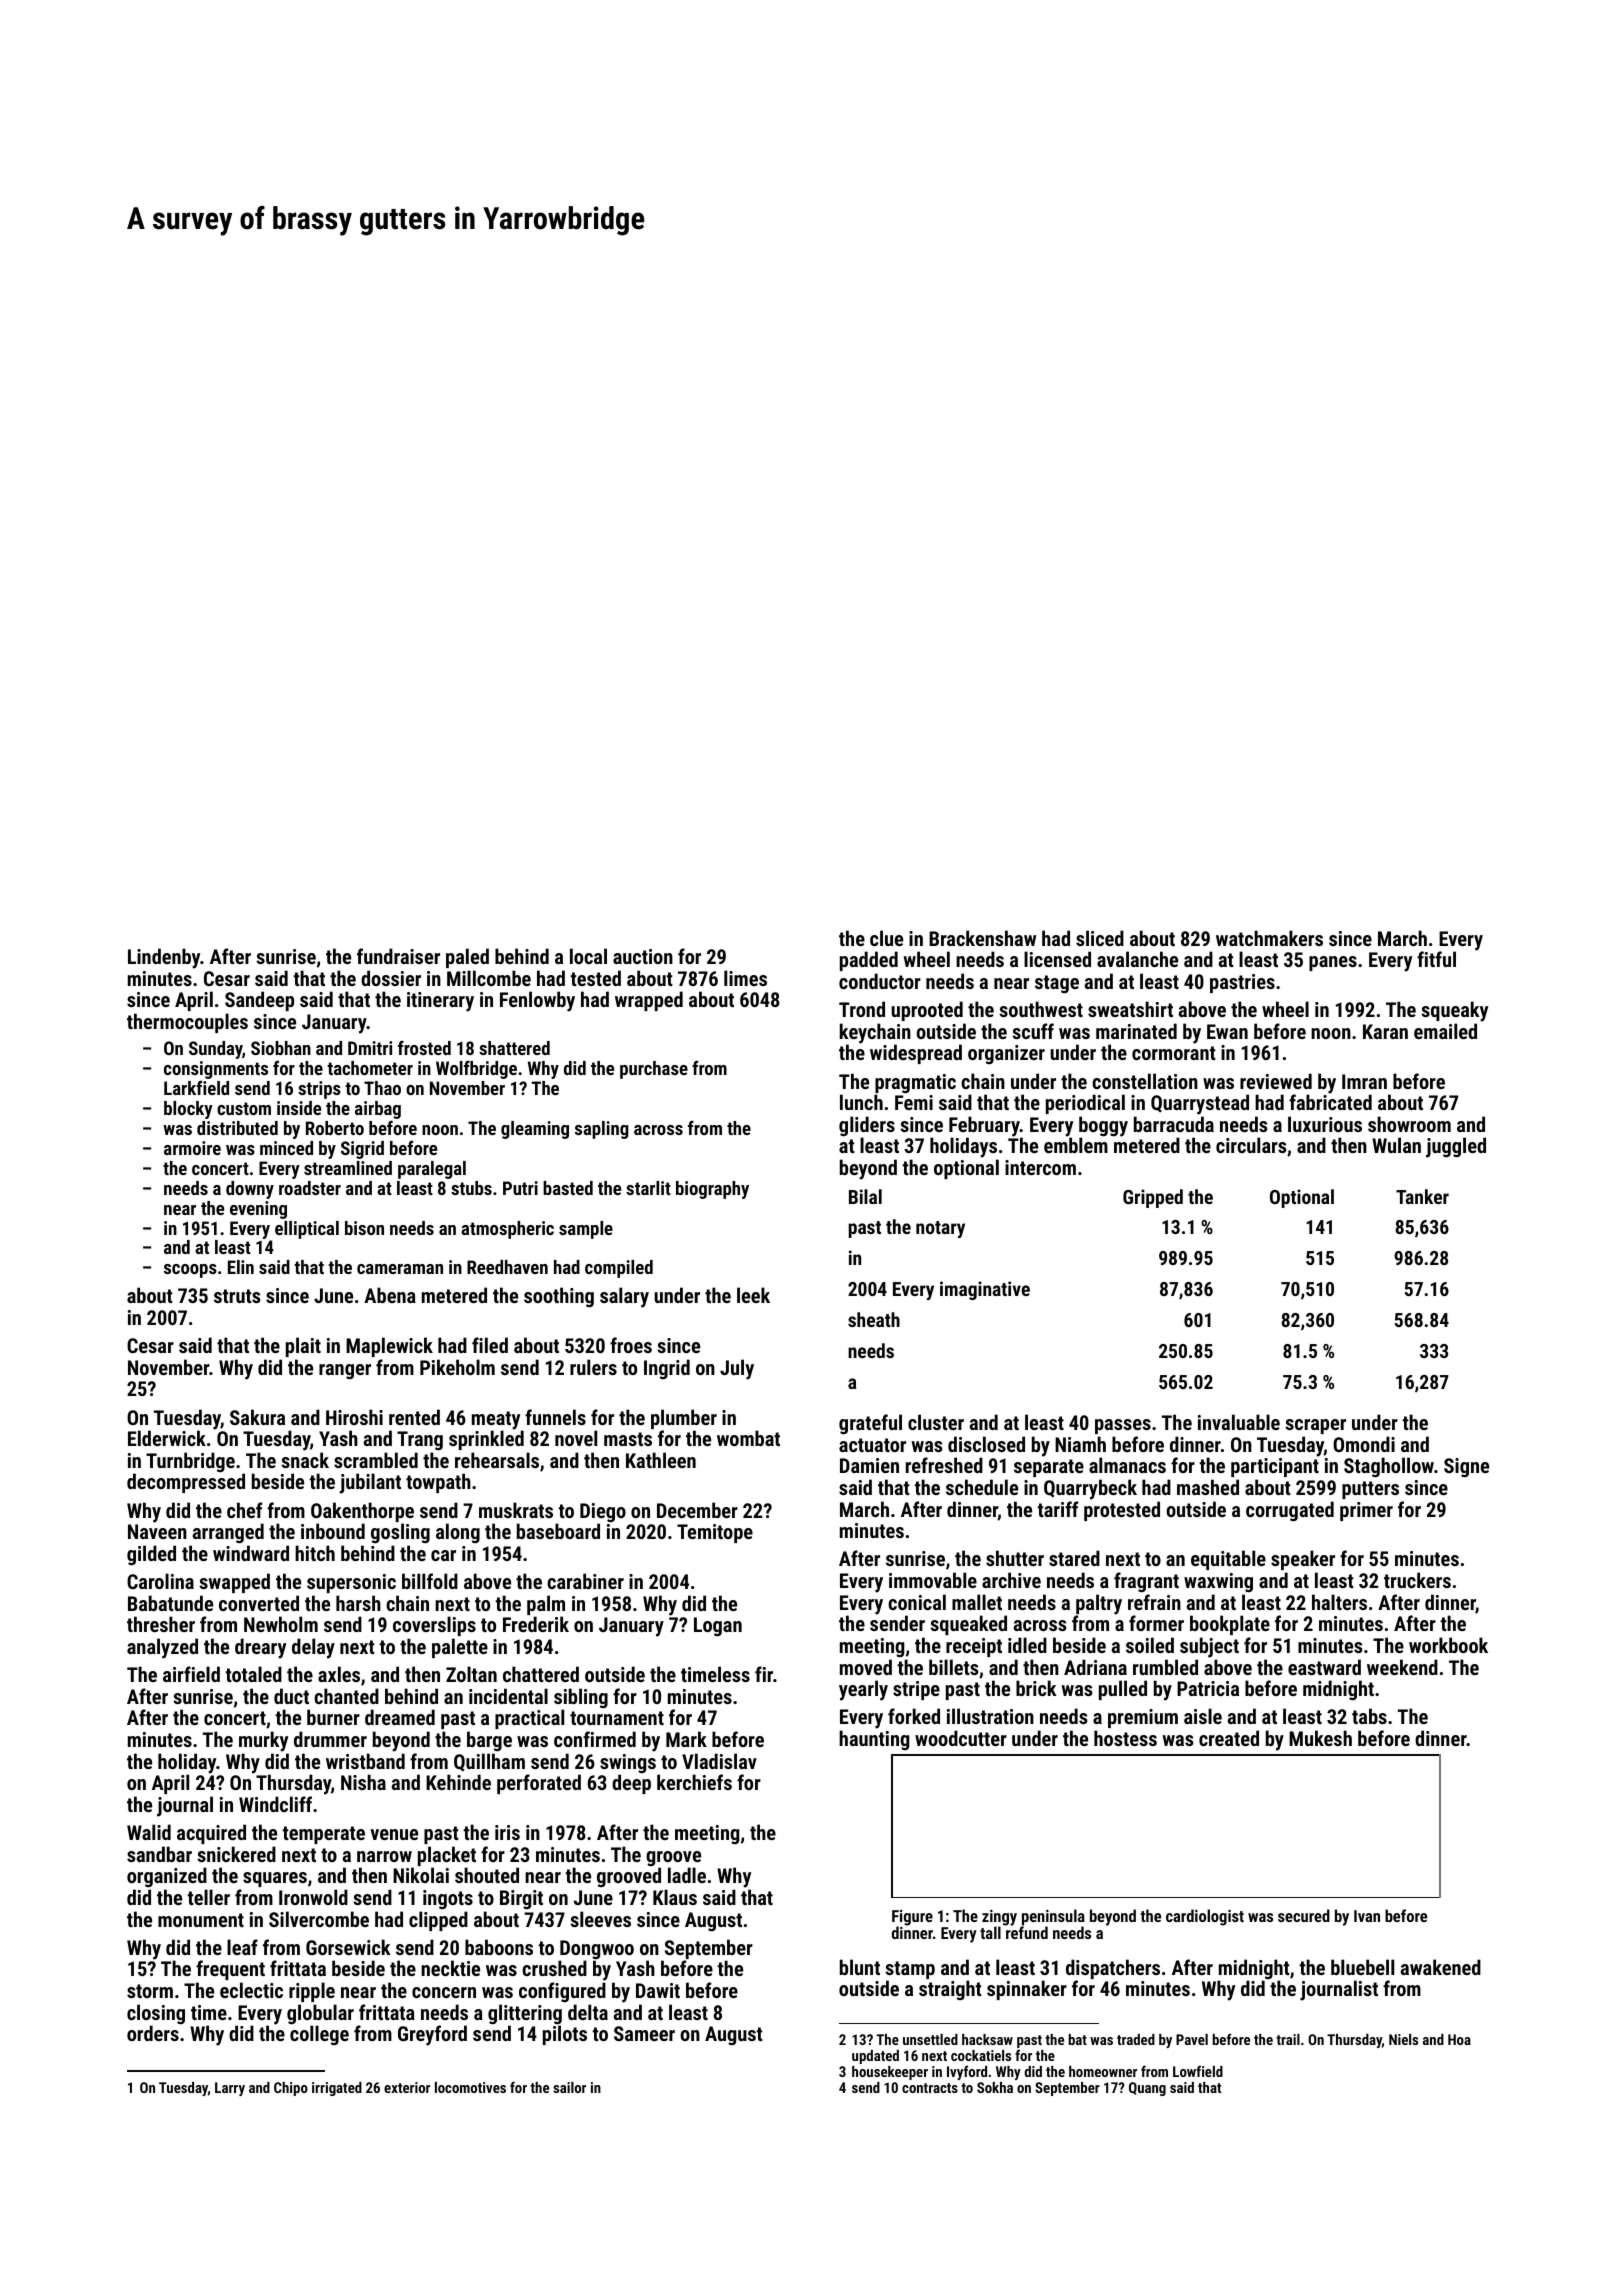 The image size is (1620, 2292). Describe the element at coordinates (1367, 1916) in the screenshot. I see `Ivan` at that location.
